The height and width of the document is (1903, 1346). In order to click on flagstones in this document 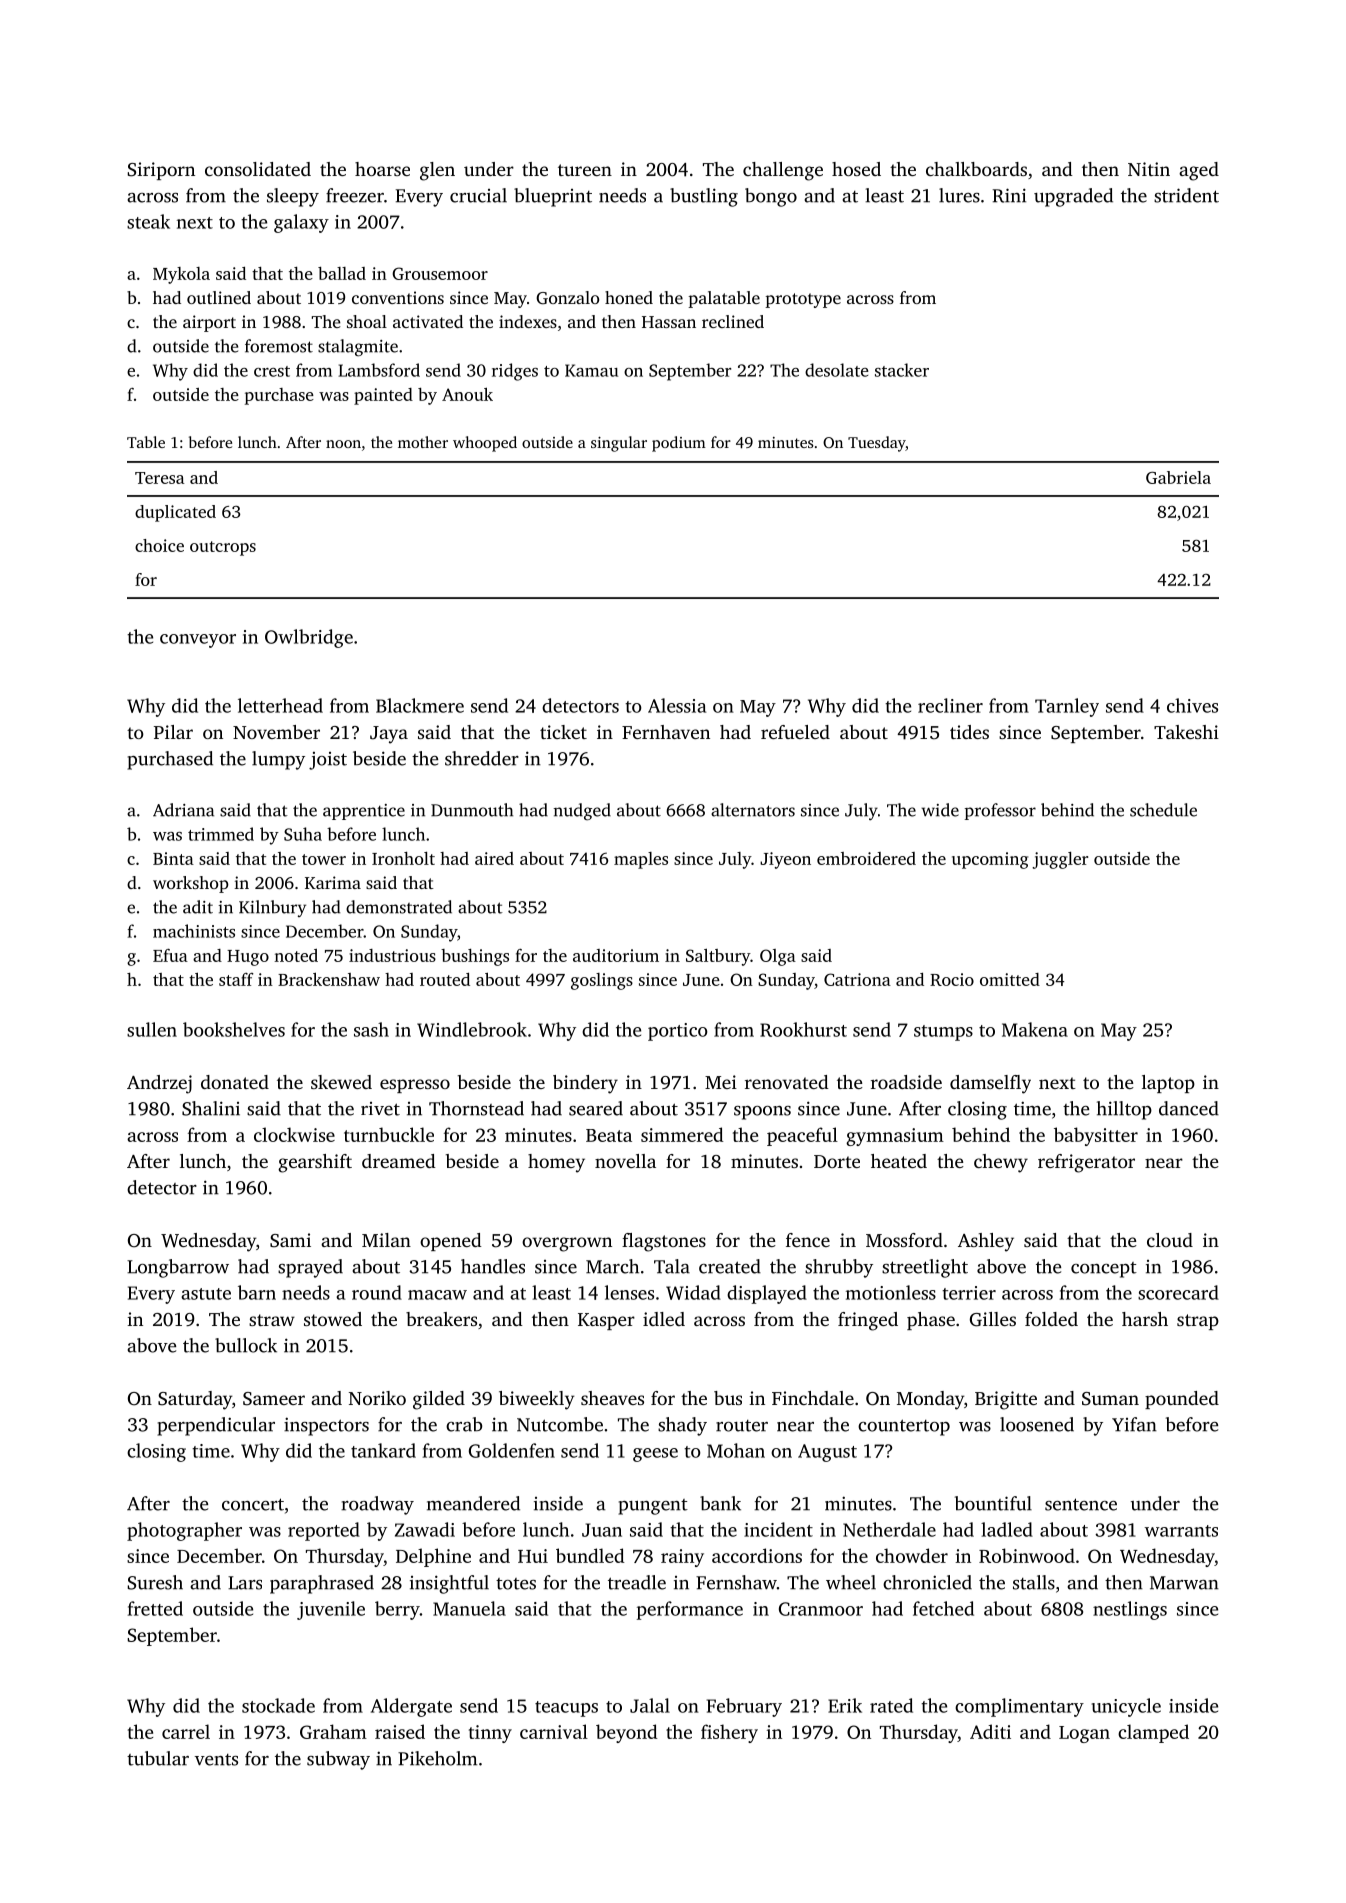, I will do `click(664, 1242)`.
